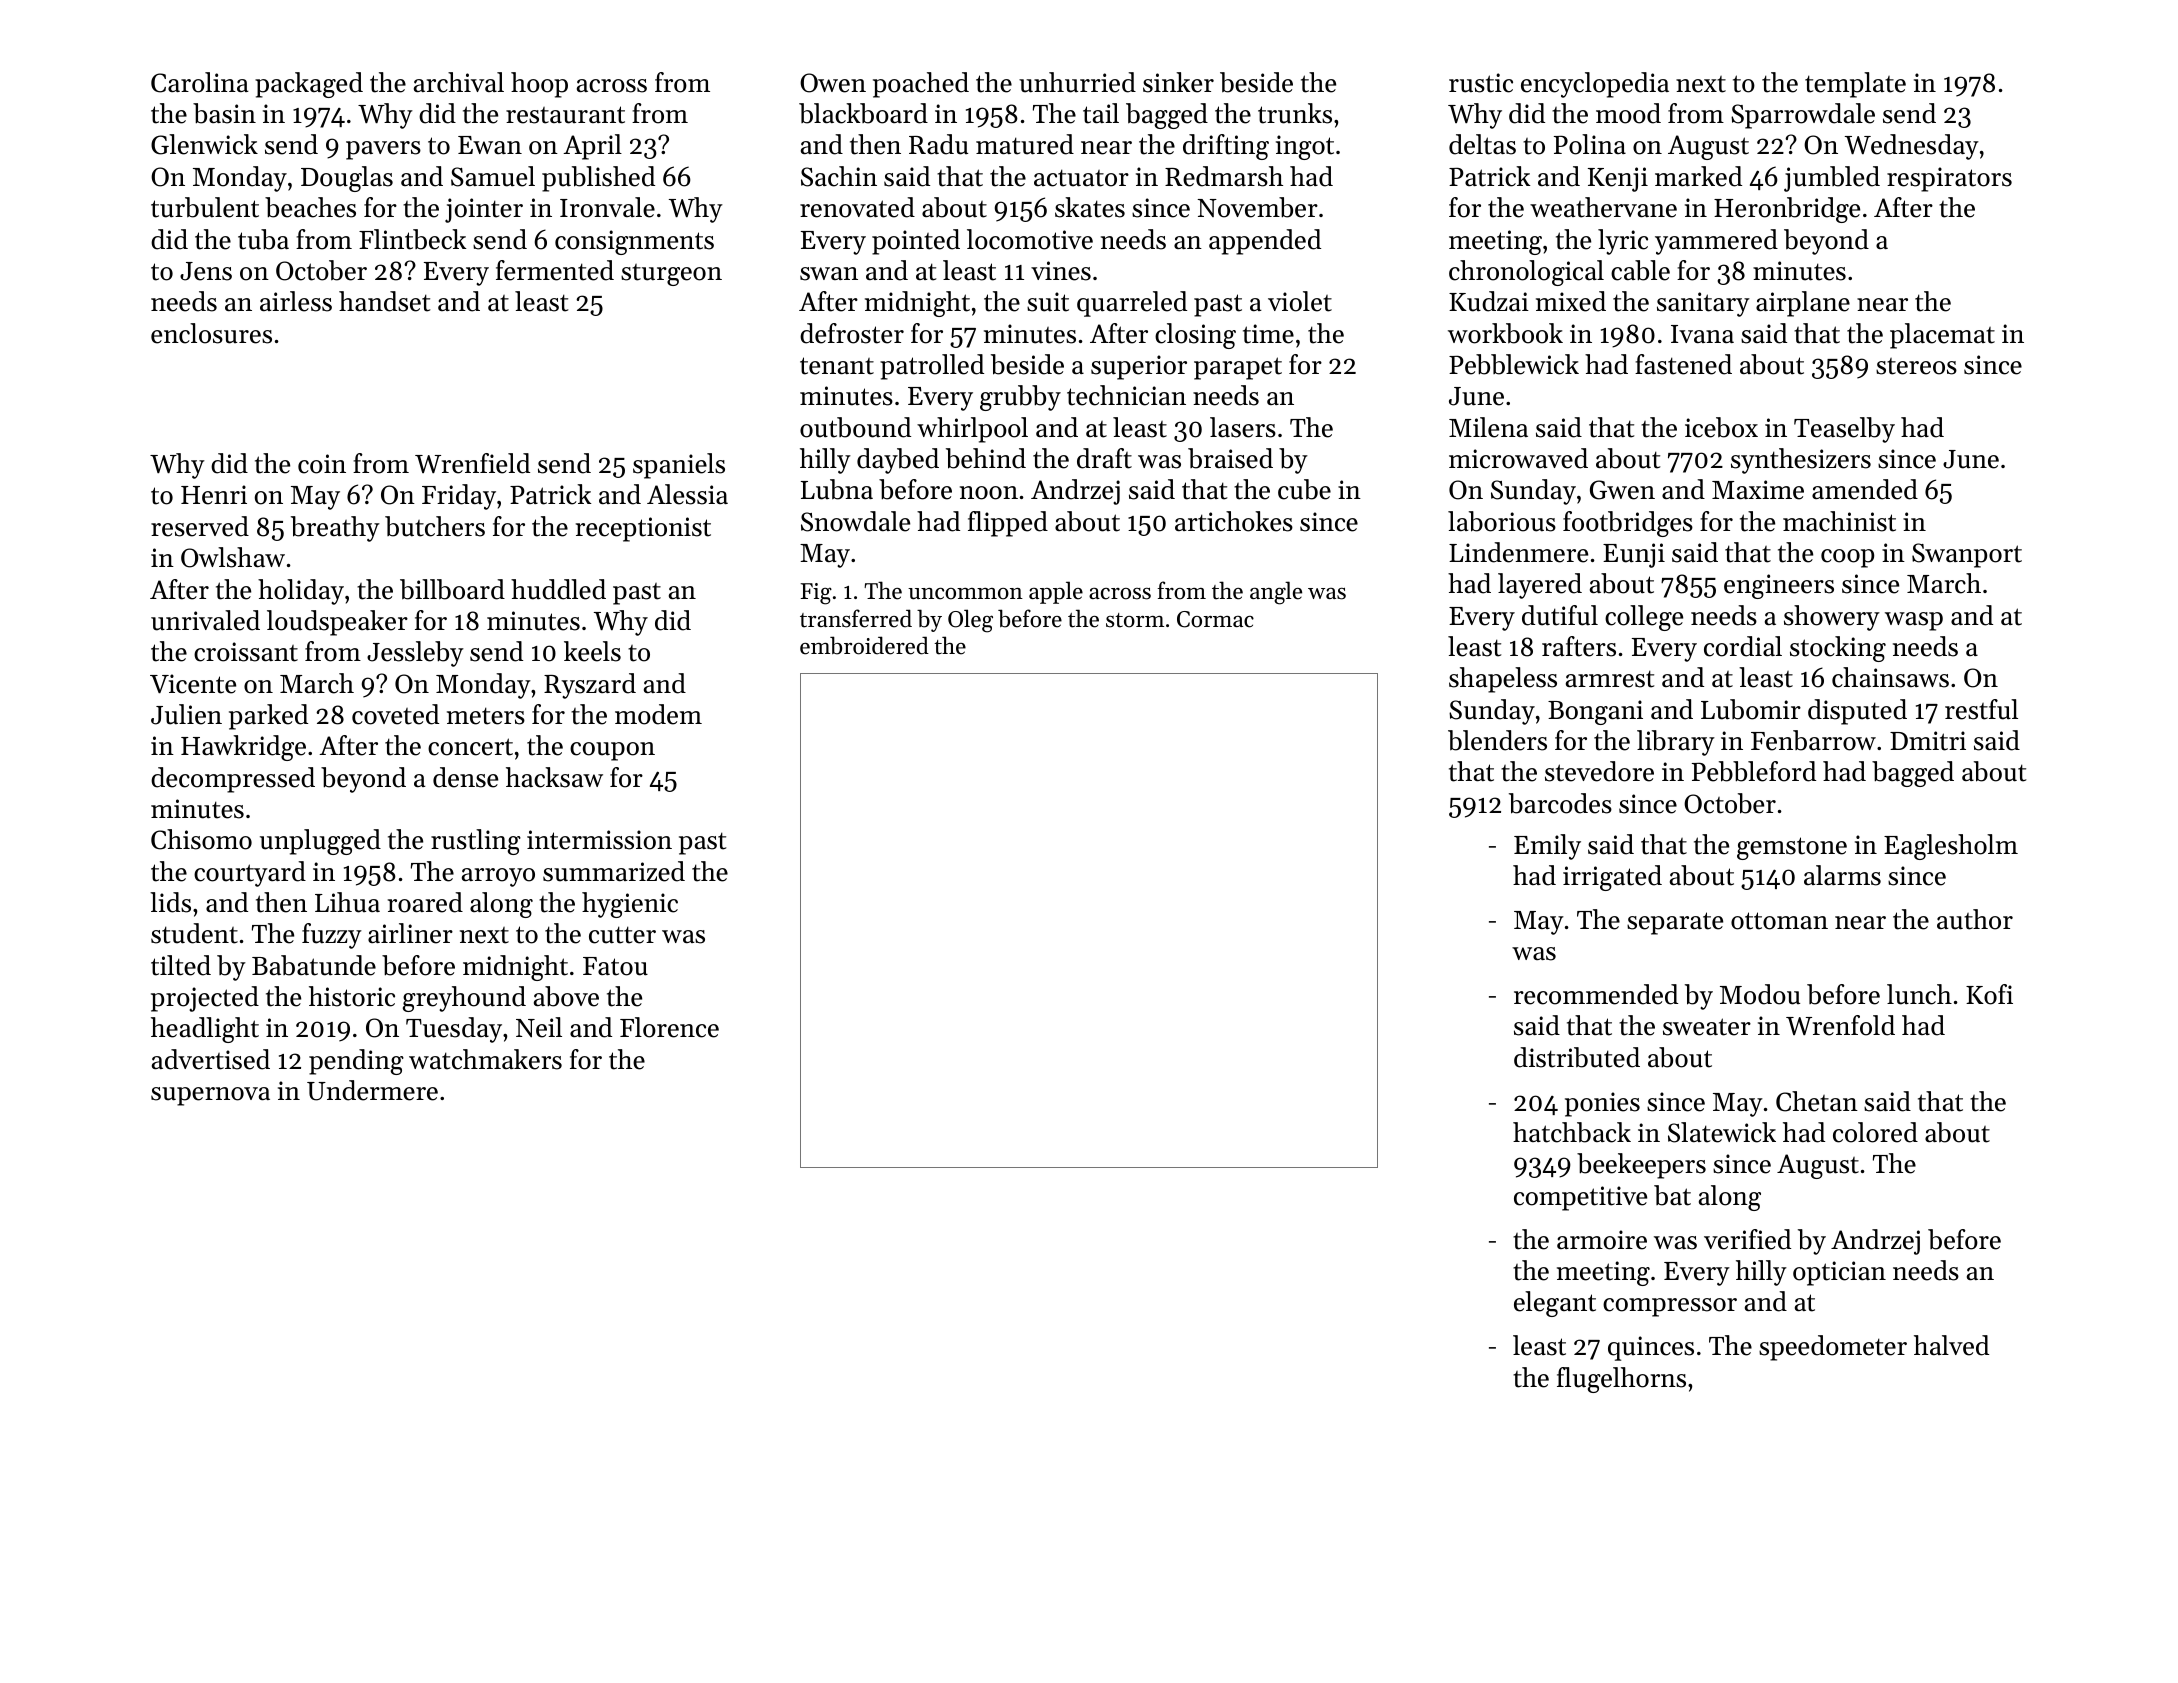 The height and width of the image is (1683, 2178). Describe the element at coordinates (1599, 771) in the image. I see `stevedore` at that location.
